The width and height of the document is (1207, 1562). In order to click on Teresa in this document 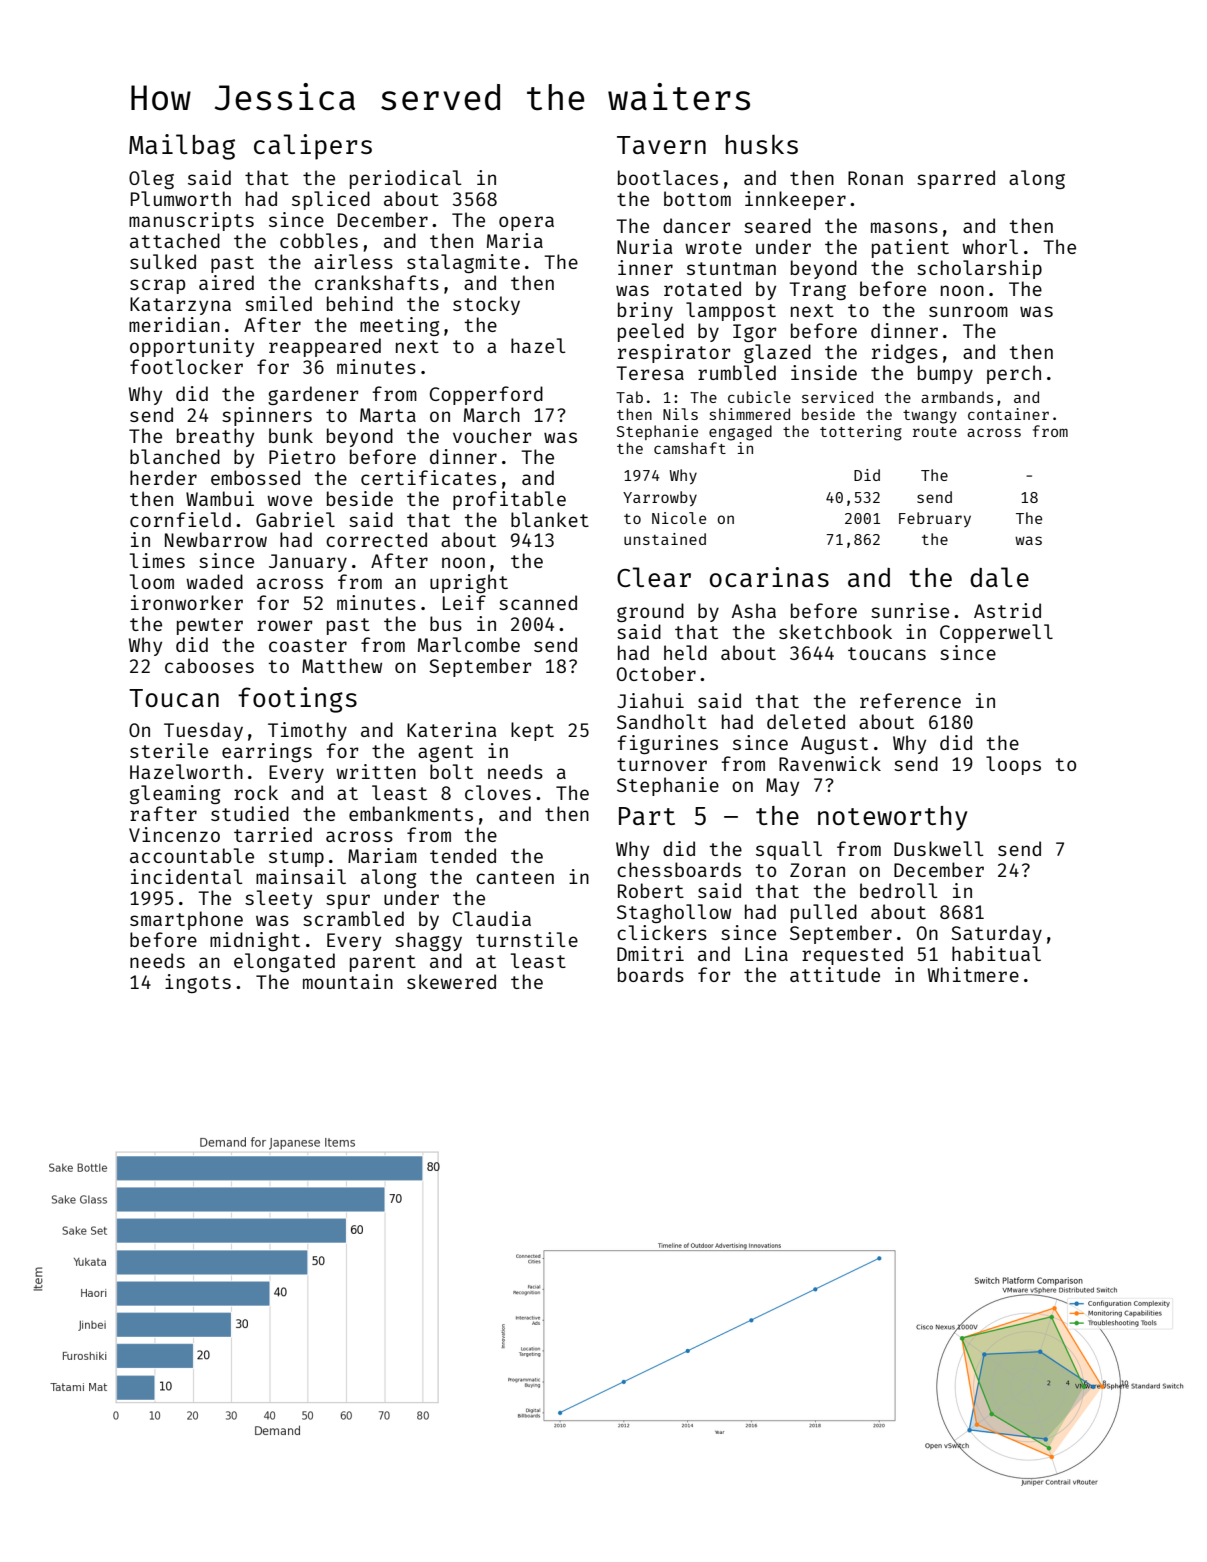, I will do `click(650, 373)`.
